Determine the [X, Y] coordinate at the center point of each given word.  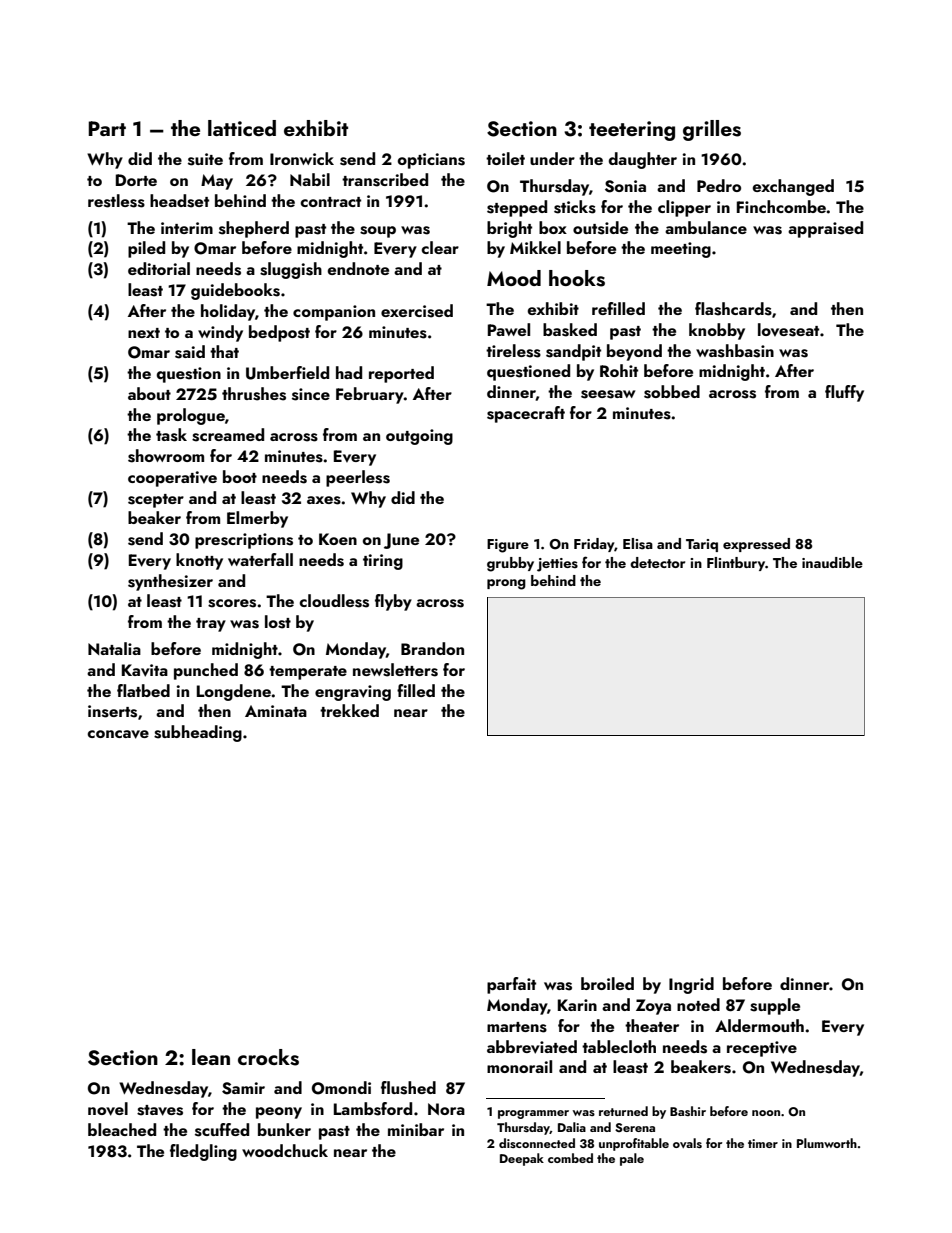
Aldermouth [759, 1025]
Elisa [638, 544]
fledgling [203, 1152]
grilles [712, 130]
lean [211, 1057]
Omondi [341, 1088]
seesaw [608, 394]
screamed [228, 435]
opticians [431, 161]
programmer [533, 1114]
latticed [242, 128]
